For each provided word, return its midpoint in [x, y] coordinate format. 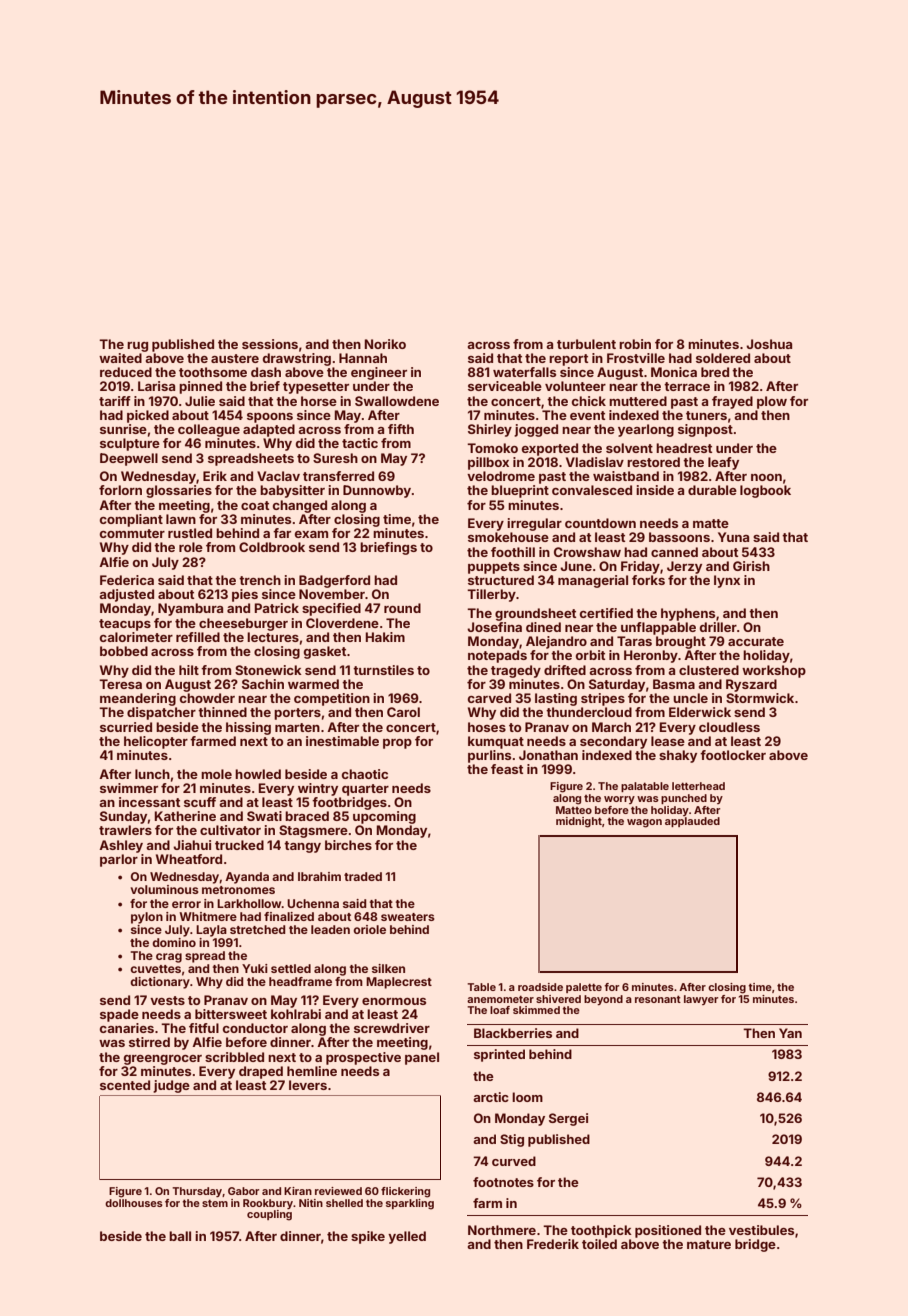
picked [148, 416]
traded [363, 876]
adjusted [126, 595]
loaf [500, 1010]
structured [501, 580]
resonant [658, 999]
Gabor [243, 1191]
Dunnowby [377, 491]
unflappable [658, 628]
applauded [692, 822]
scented [125, 1085]
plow [772, 402]
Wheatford [189, 859]
